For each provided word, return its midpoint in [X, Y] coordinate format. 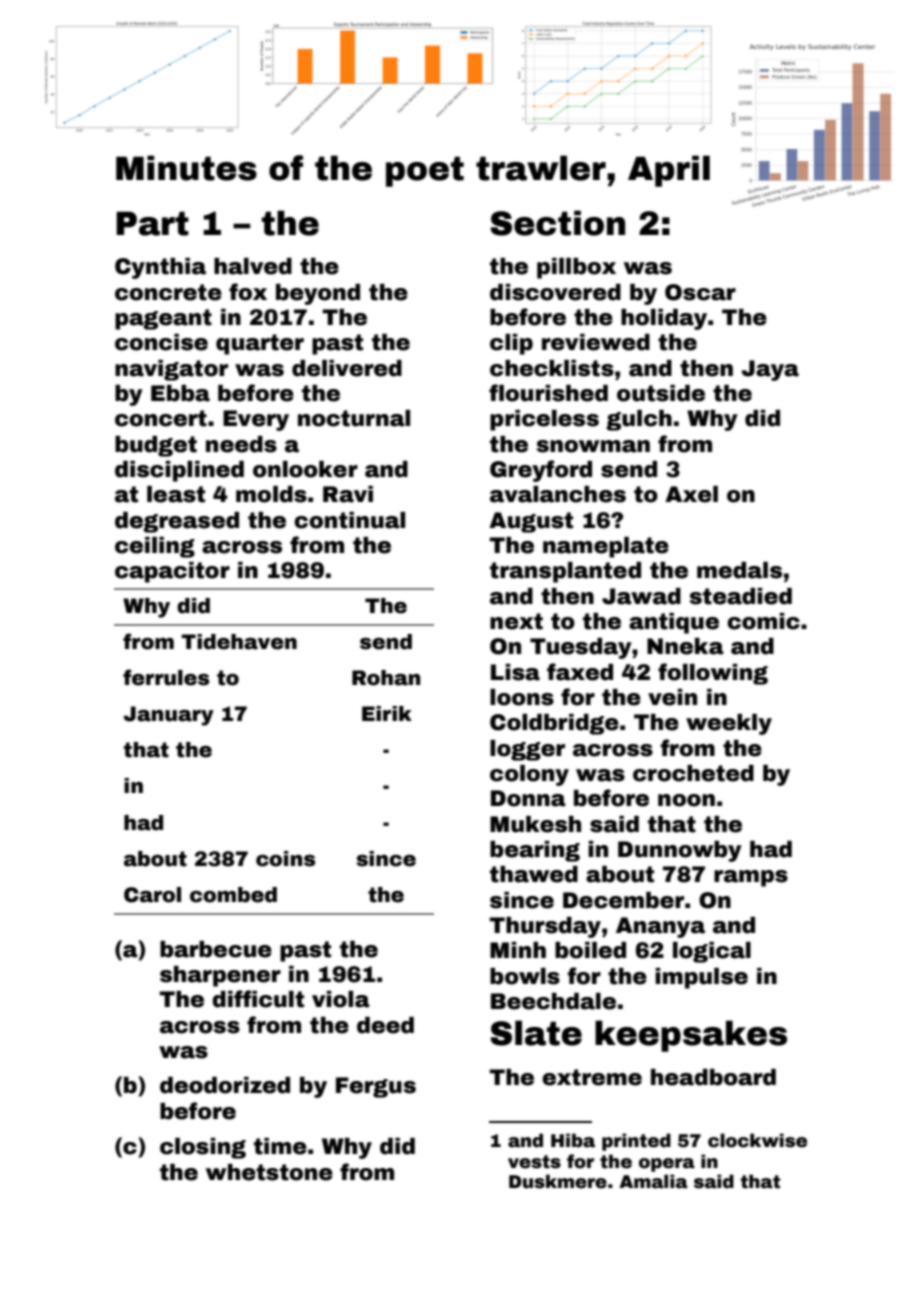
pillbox [576, 268]
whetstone [269, 1172]
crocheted [693, 773]
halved [253, 266]
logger [527, 750]
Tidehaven [239, 642]
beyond [318, 294]
